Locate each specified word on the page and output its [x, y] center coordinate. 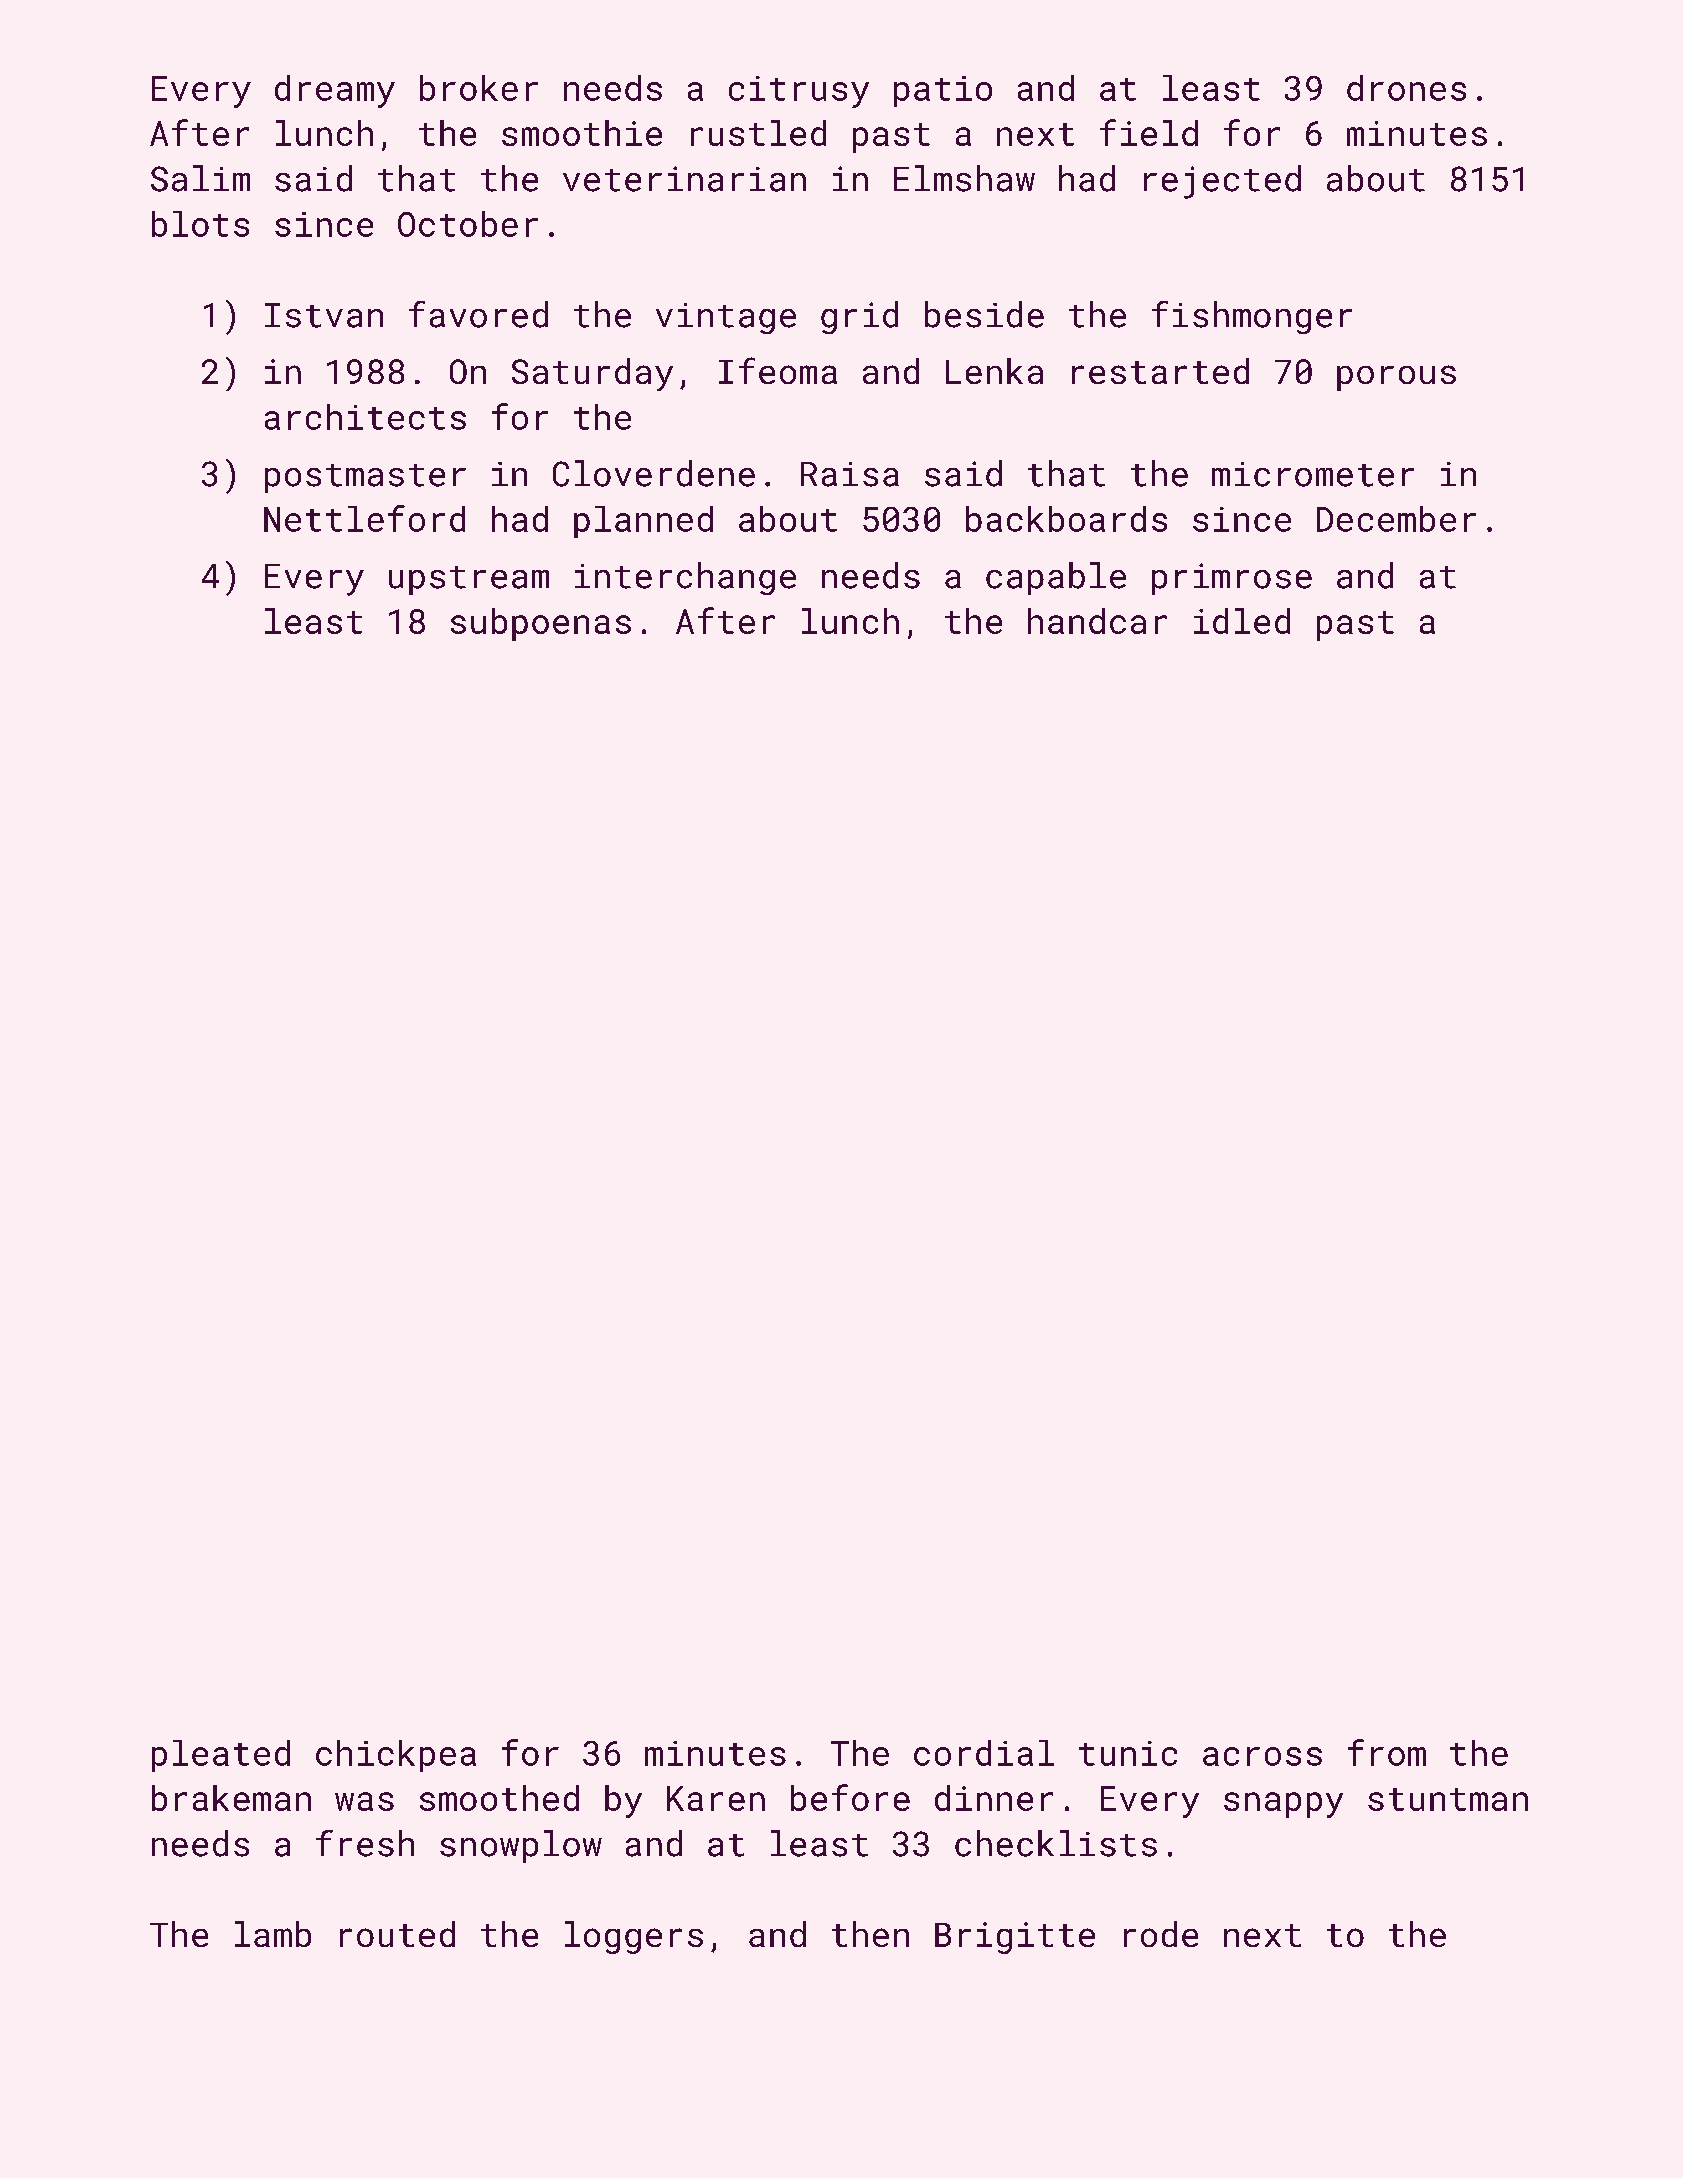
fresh [365, 1843]
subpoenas [541, 624]
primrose [1232, 579]
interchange [685, 578]
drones [1406, 88]
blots [200, 224]
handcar [1097, 621]
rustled [758, 133]
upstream [469, 580]
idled [1242, 621]
